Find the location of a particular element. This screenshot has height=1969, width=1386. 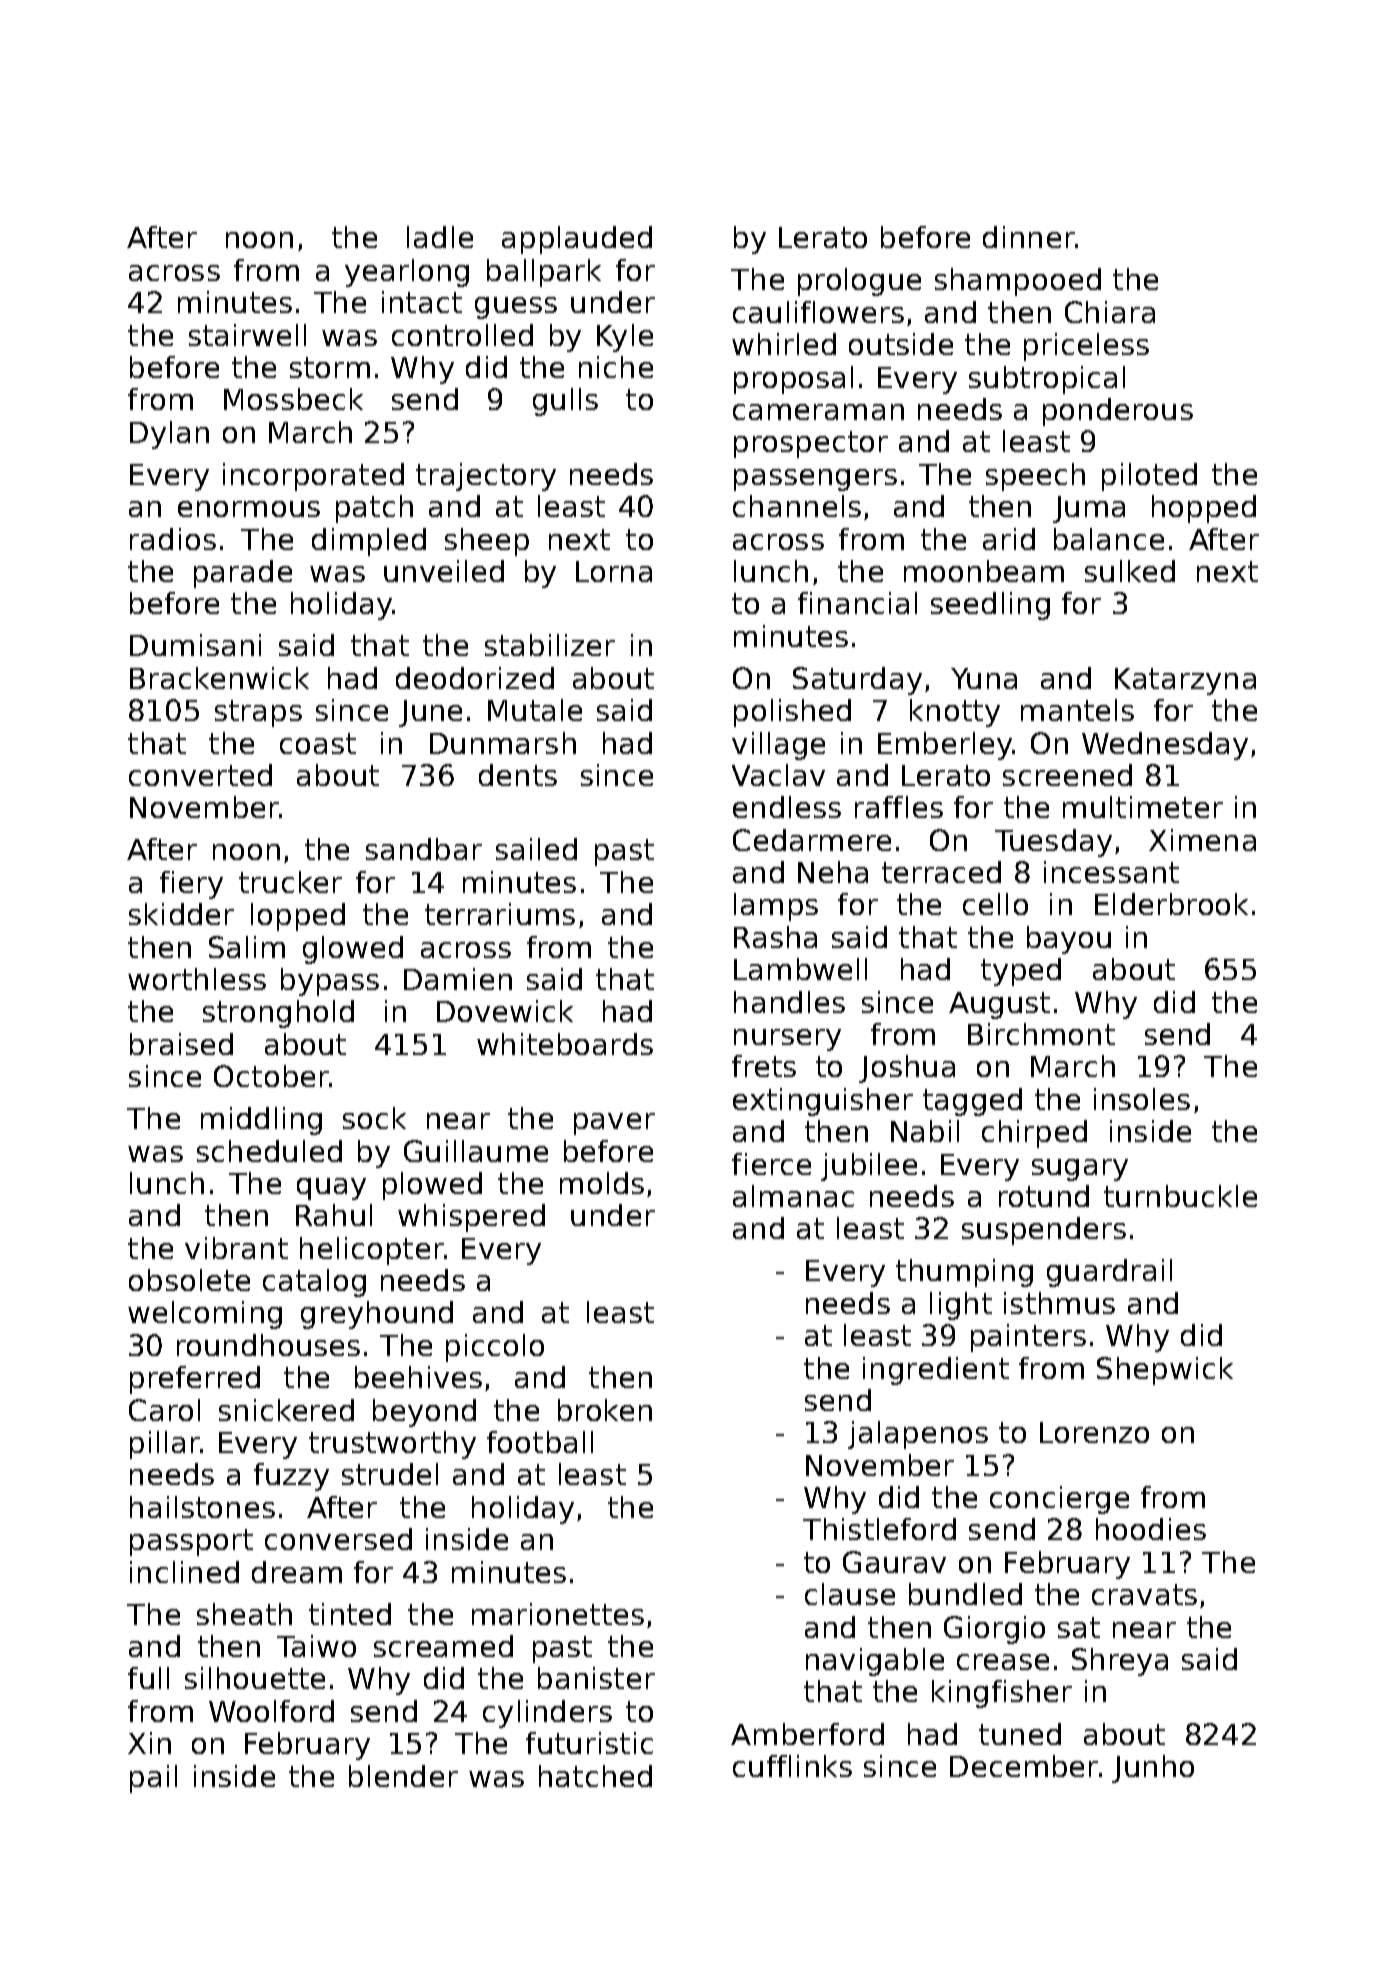

ladle is located at coordinates (440, 237).
